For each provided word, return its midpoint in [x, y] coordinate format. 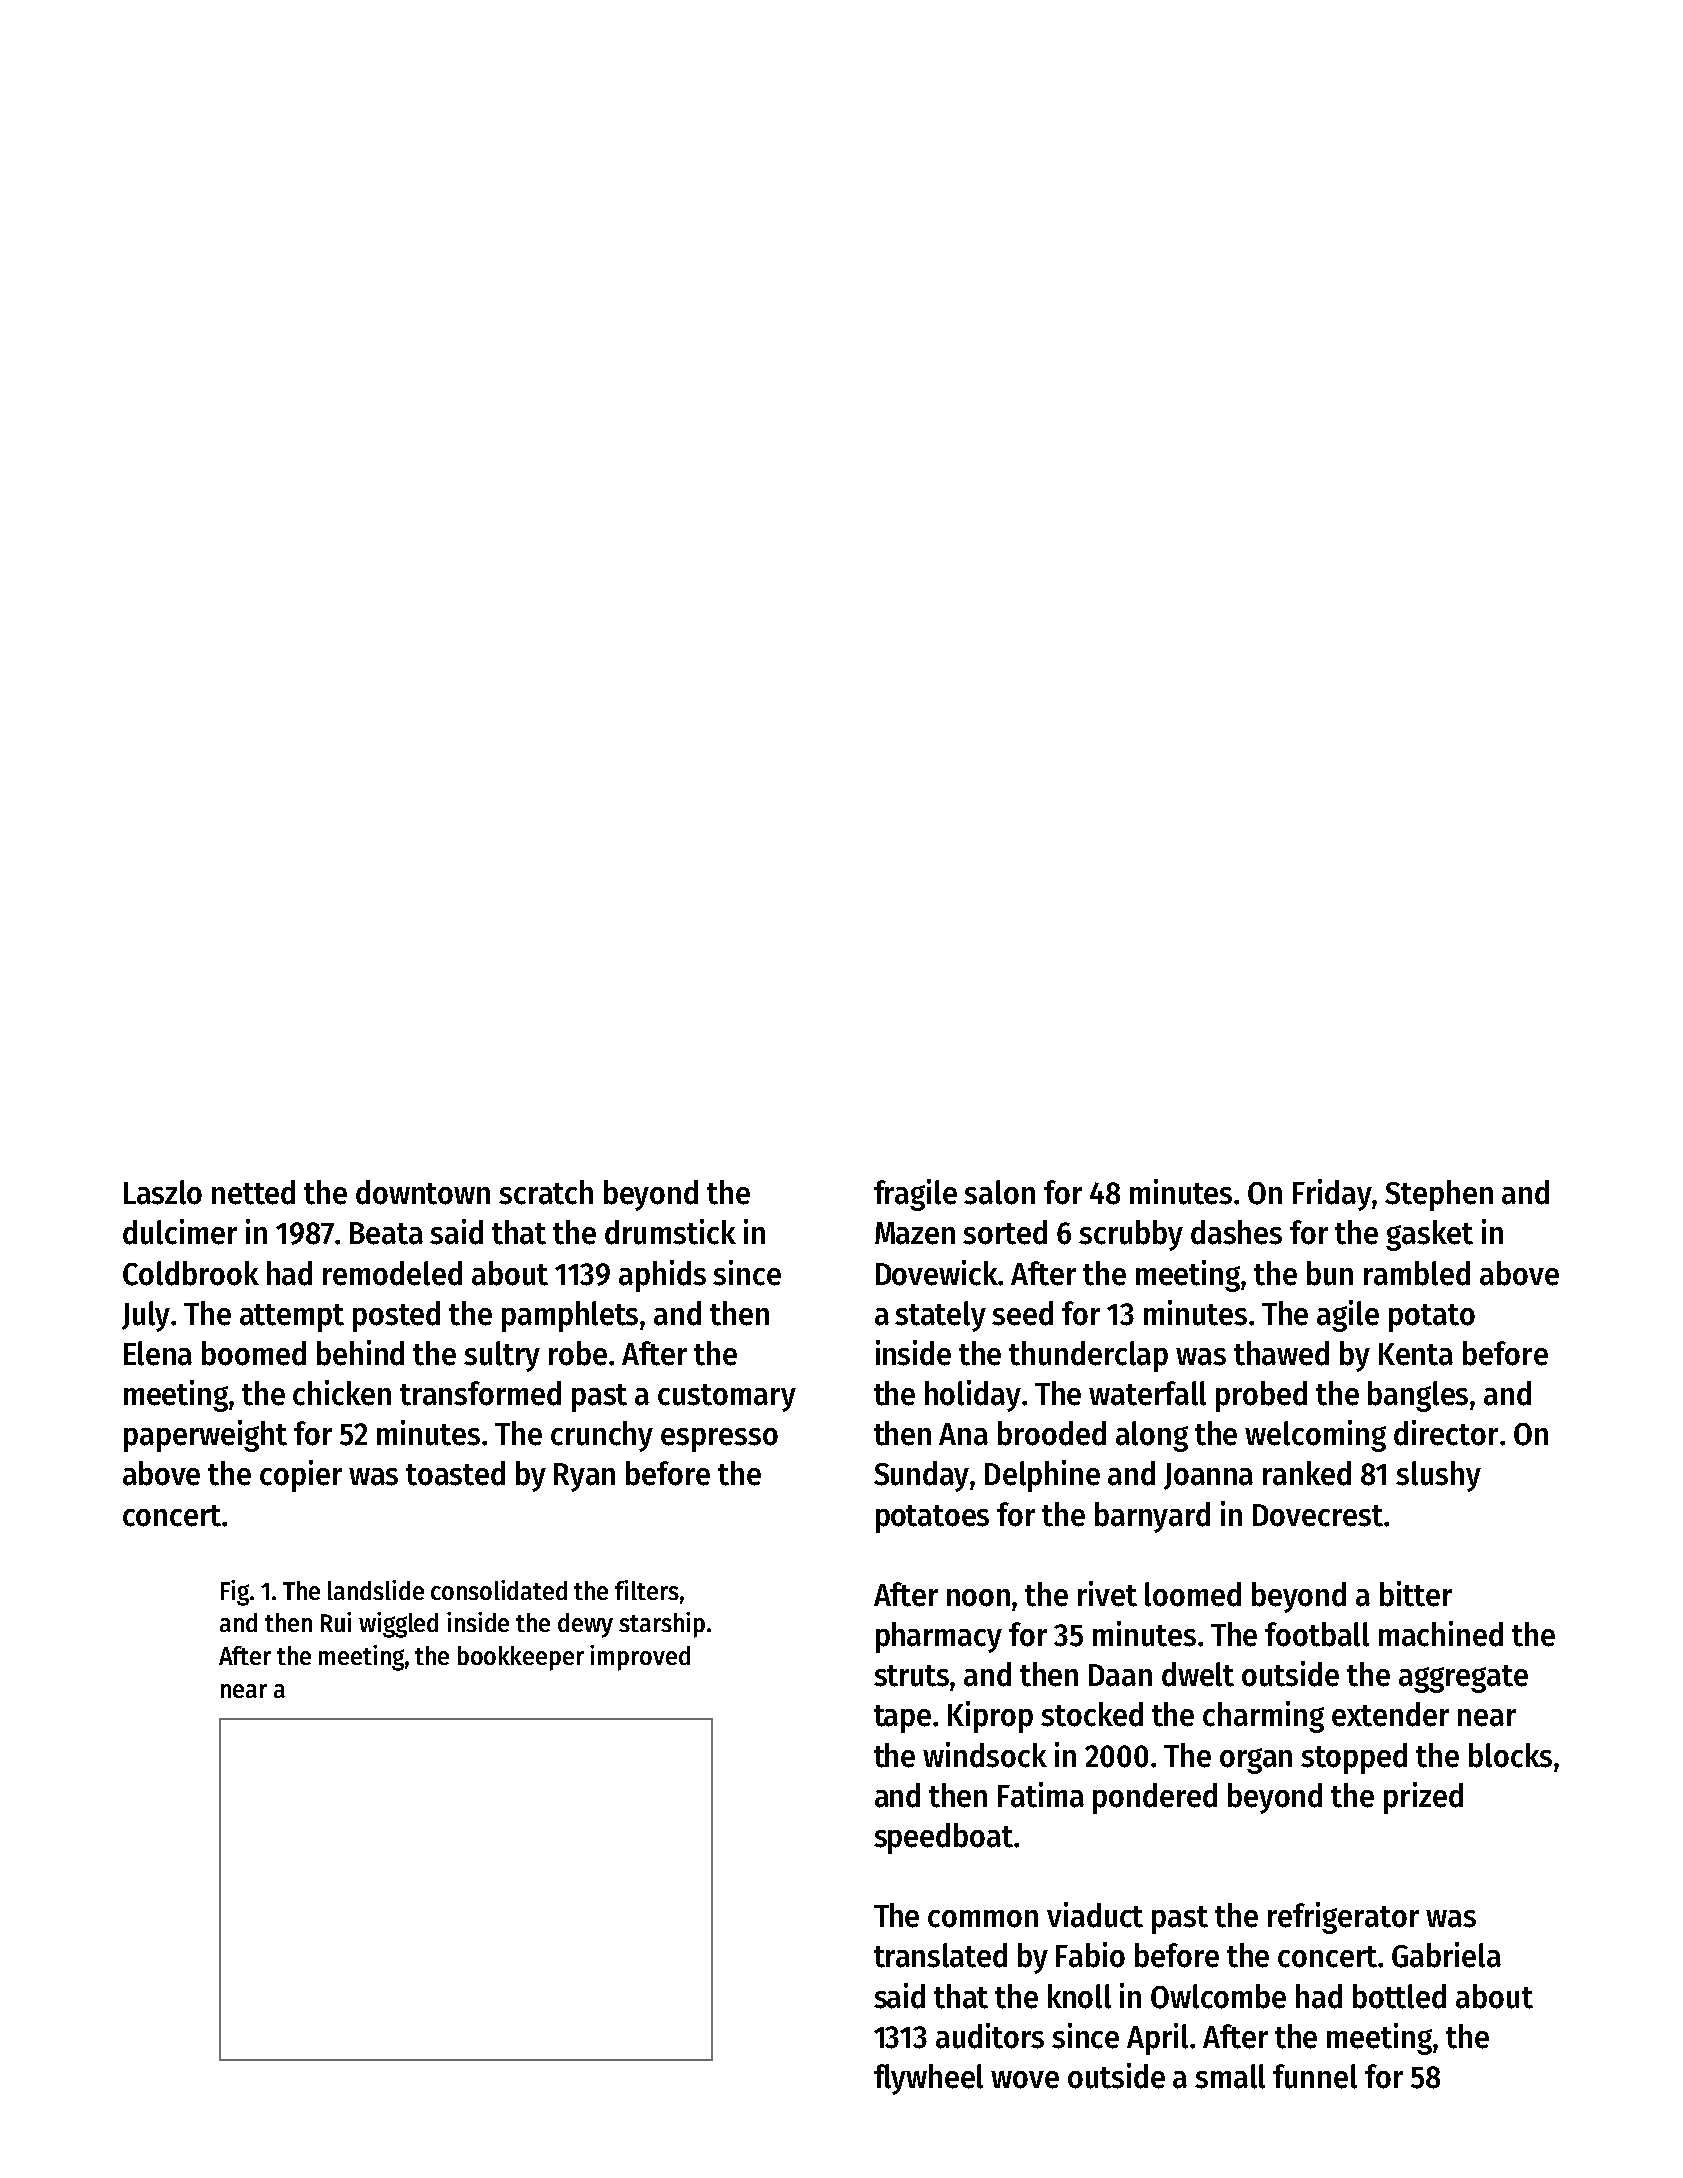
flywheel [928, 2079]
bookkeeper [521, 1658]
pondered [1155, 1798]
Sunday [922, 1476]
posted [396, 1316]
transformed [480, 1393]
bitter [1416, 1594]
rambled [1417, 1273]
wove [1025, 2080]
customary [727, 1398]
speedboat [943, 1838]
